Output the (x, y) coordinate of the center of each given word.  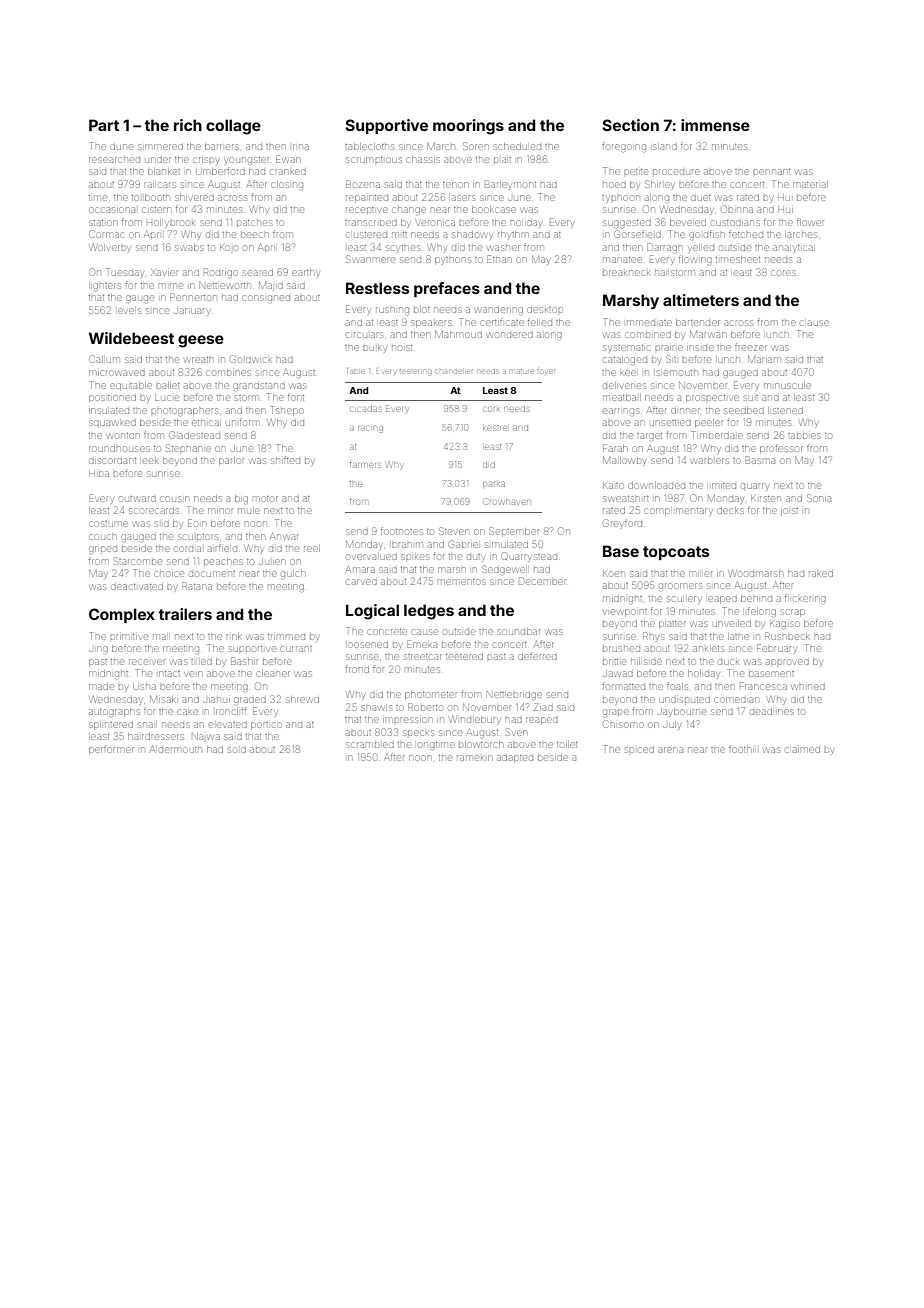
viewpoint (625, 613)
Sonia (819, 498)
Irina (301, 147)
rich (188, 125)
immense (715, 125)
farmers (365, 465)
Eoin (197, 523)
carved (362, 582)
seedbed (744, 410)
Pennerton (193, 297)
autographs (114, 712)
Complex (122, 615)
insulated (109, 411)
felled (540, 322)
